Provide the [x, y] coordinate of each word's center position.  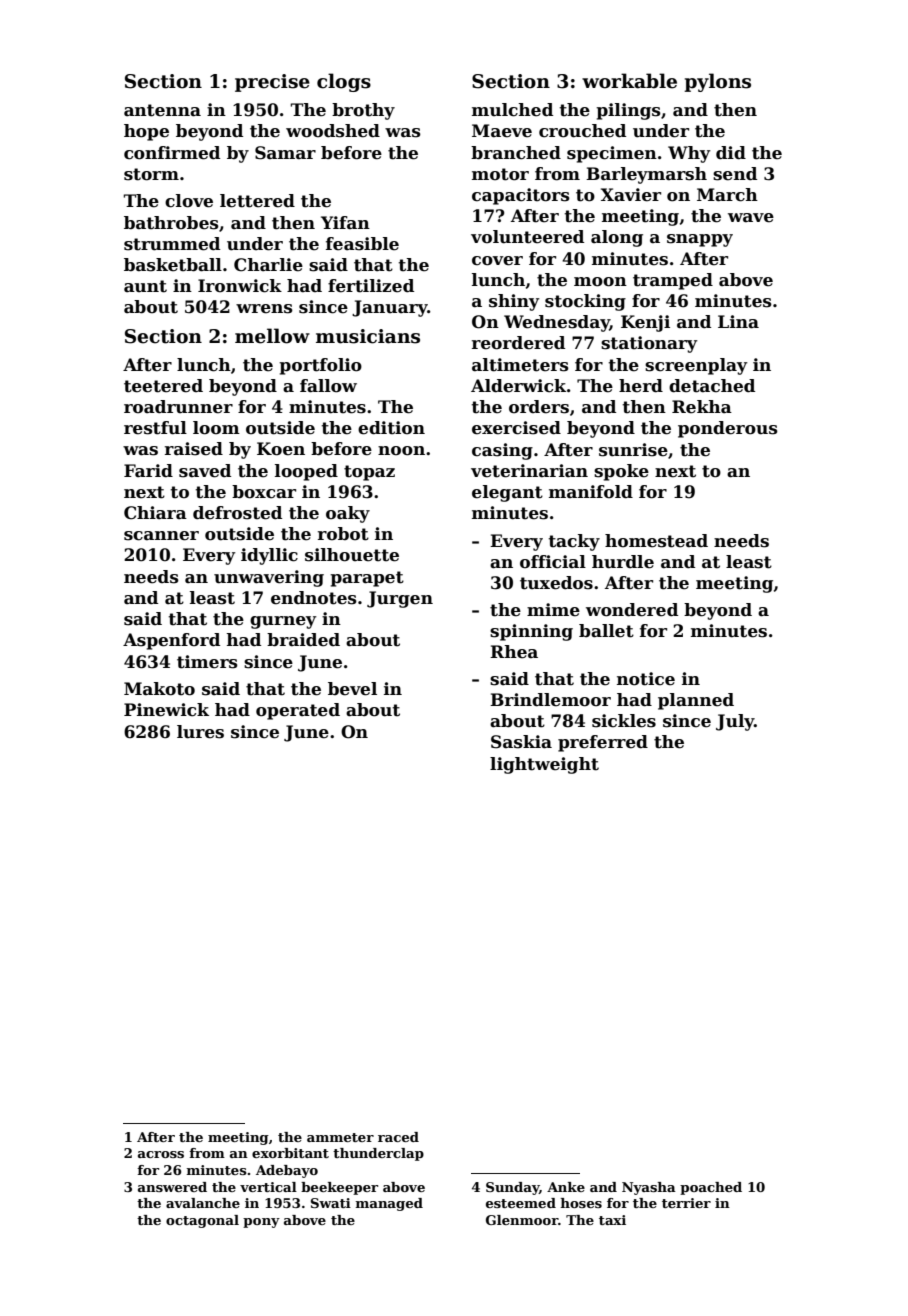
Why [689, 154]
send [735, 174]
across [161, 1154]
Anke [566, 1187]
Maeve [502, 131]
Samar [285, 153]
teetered [163, 386]
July [735, 722]
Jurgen [400, 599]
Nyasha [649, 1188]
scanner [161, 536]
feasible [362, 244]
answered [172, 1187]
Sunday [512, 1188]
